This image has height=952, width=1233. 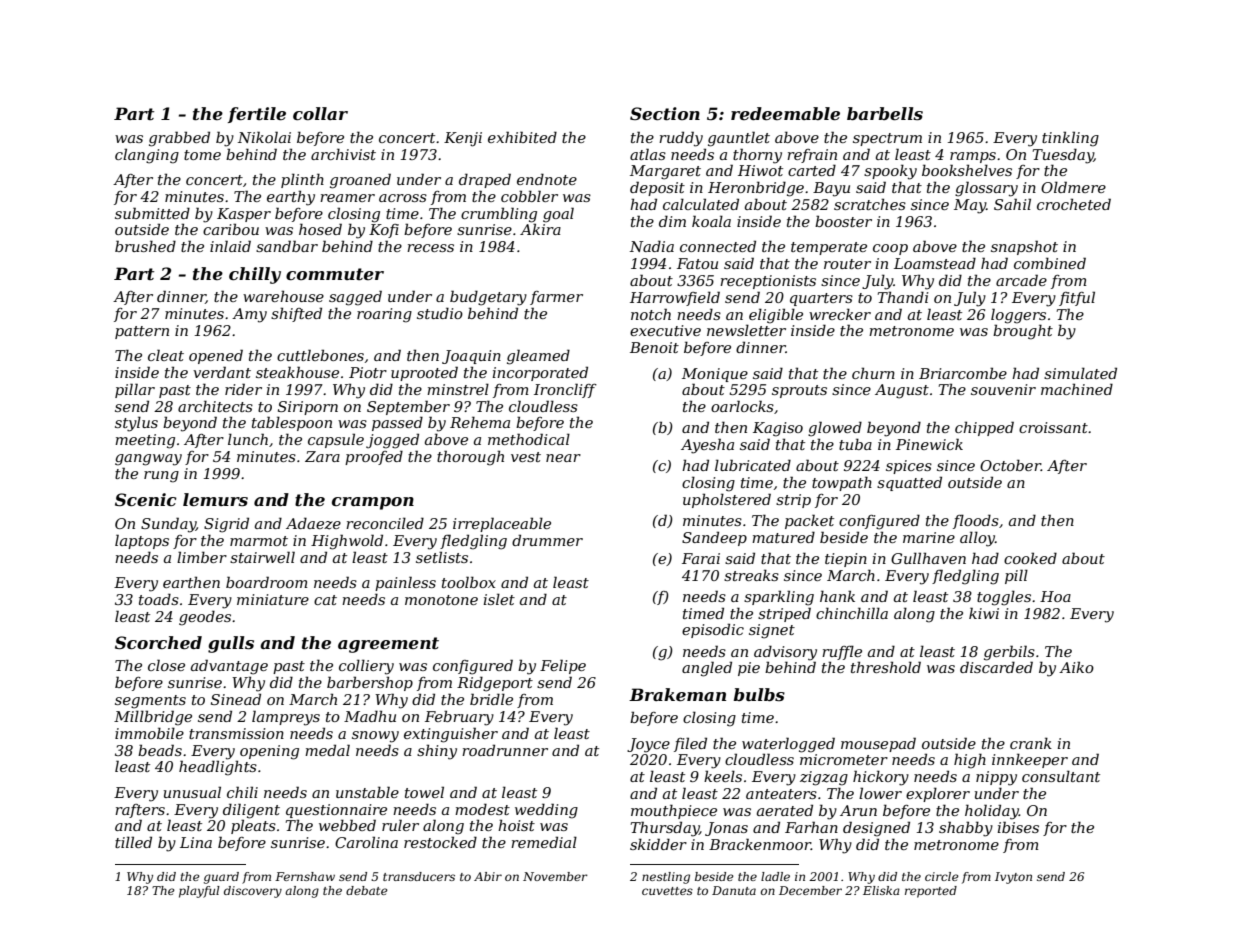 I want to click on Brakeman, so click(x=677, y=694).
